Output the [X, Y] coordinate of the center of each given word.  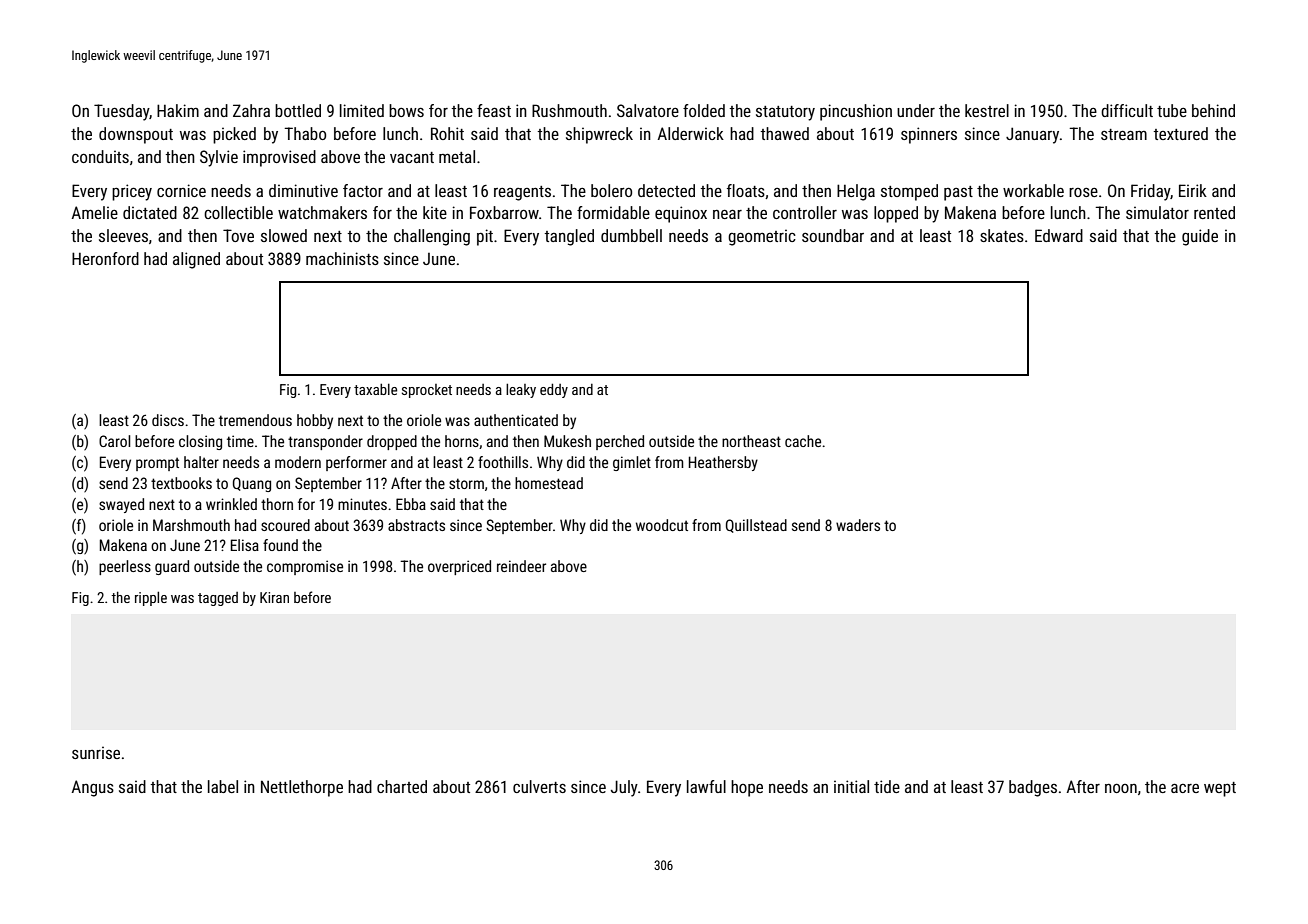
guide [1200, 237]
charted [402, 786]
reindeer [521, 566]
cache [803, 441]
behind [1213, 110]
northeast [751, 441]
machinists [342, 258]
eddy [554, 390]
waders [858, 525]
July [624, 788]
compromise [305, 567]
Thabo [305, 133]
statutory [785, 113]
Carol [115, 441]
